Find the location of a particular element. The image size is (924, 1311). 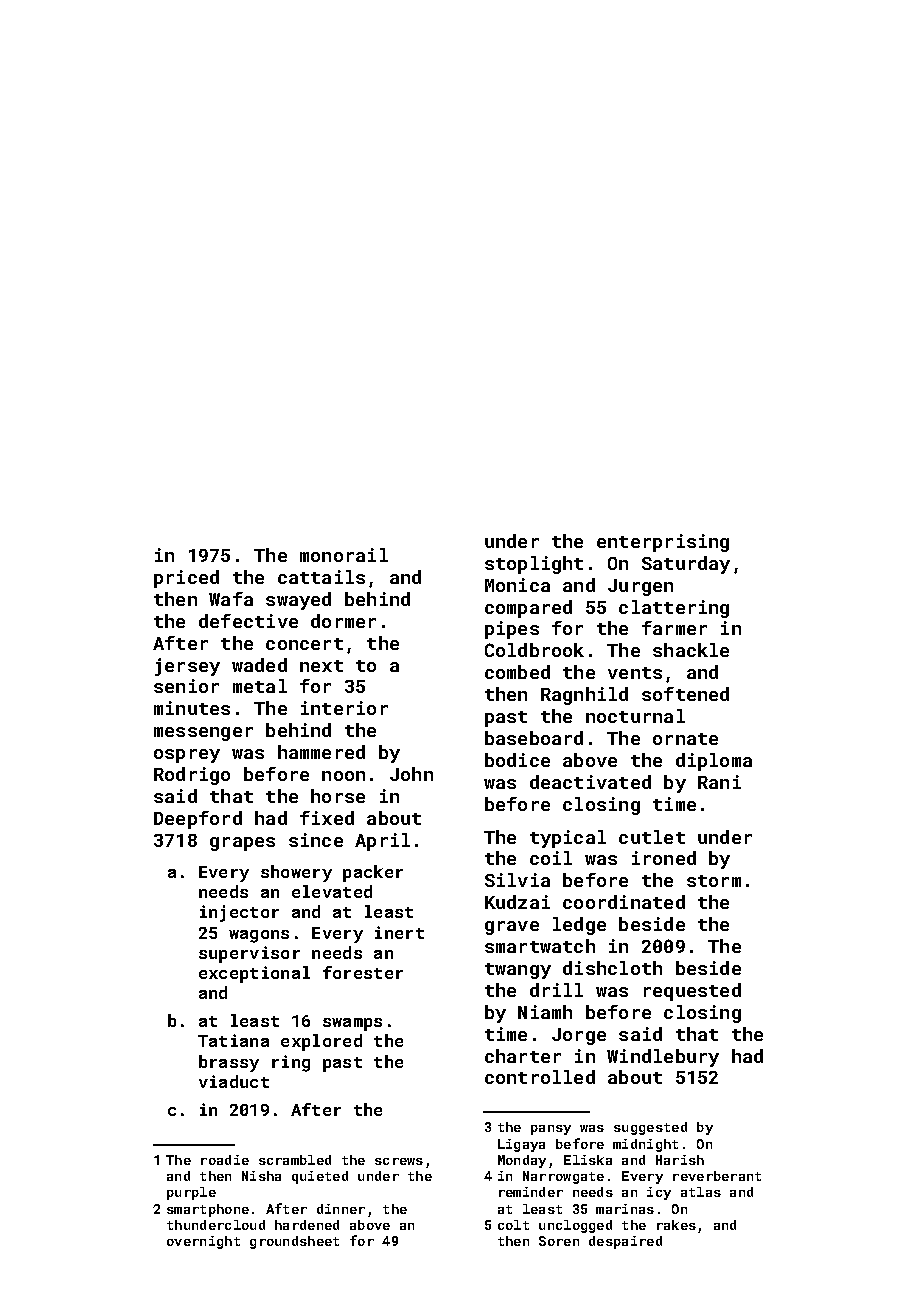

despaired is located at coordinates (625, 1242).
